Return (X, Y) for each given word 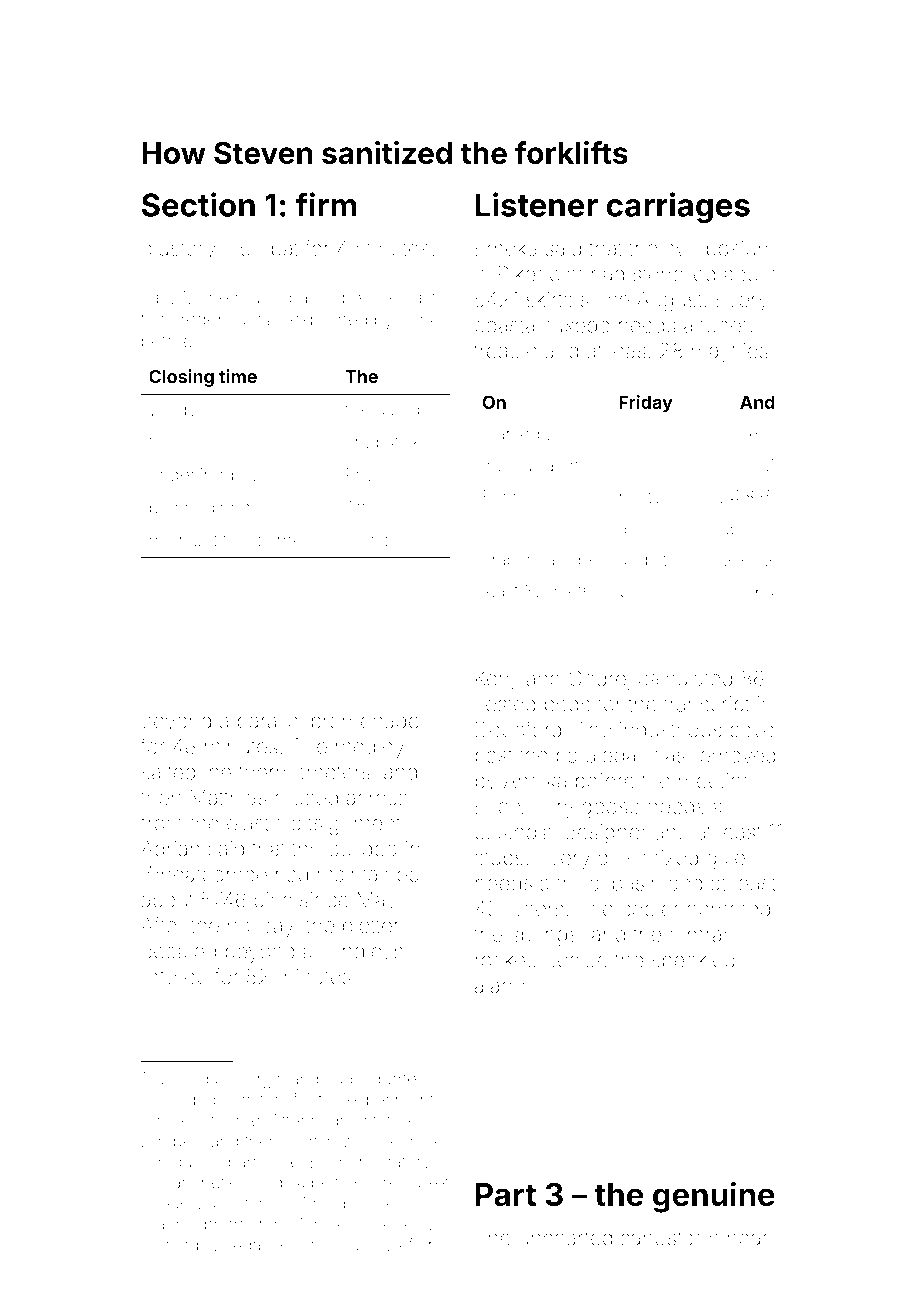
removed (735, 755)
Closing (181, 378)
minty (641, 498)
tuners (534, 909)
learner (281, 540)
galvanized (648, 859)
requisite (190, 1163)
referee (174, 976)
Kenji (497, 680)
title (358, 409)
